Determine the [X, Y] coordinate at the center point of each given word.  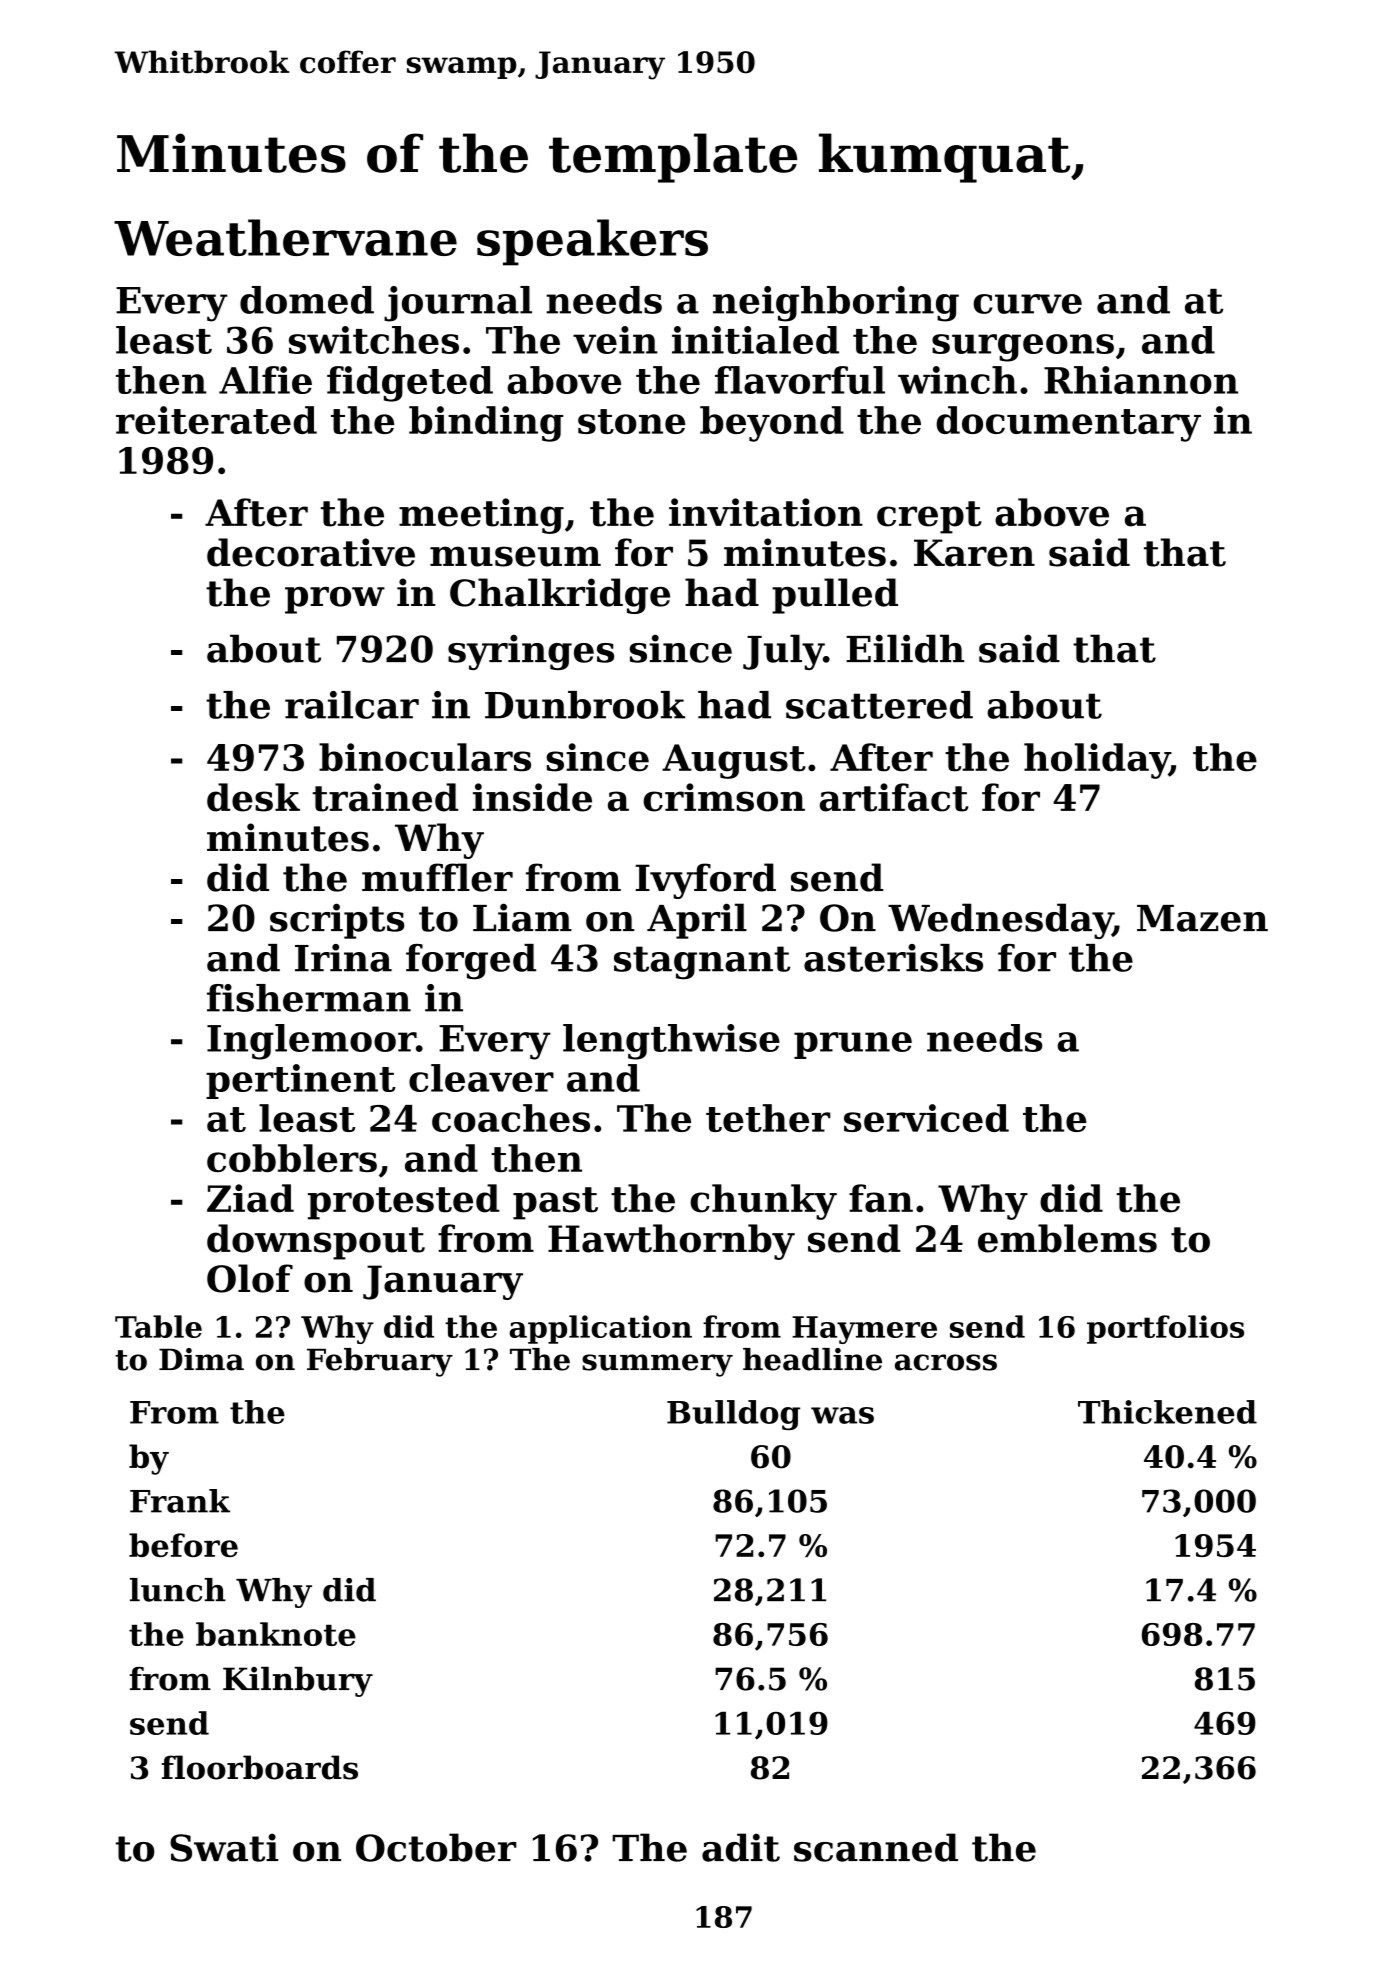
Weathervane [285, 237]
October [436, 1847]
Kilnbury [298, 1682]
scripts [337, 921]
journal [458, 304]
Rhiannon [1141, 380]
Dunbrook [585, 705]
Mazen [1202, 918]
